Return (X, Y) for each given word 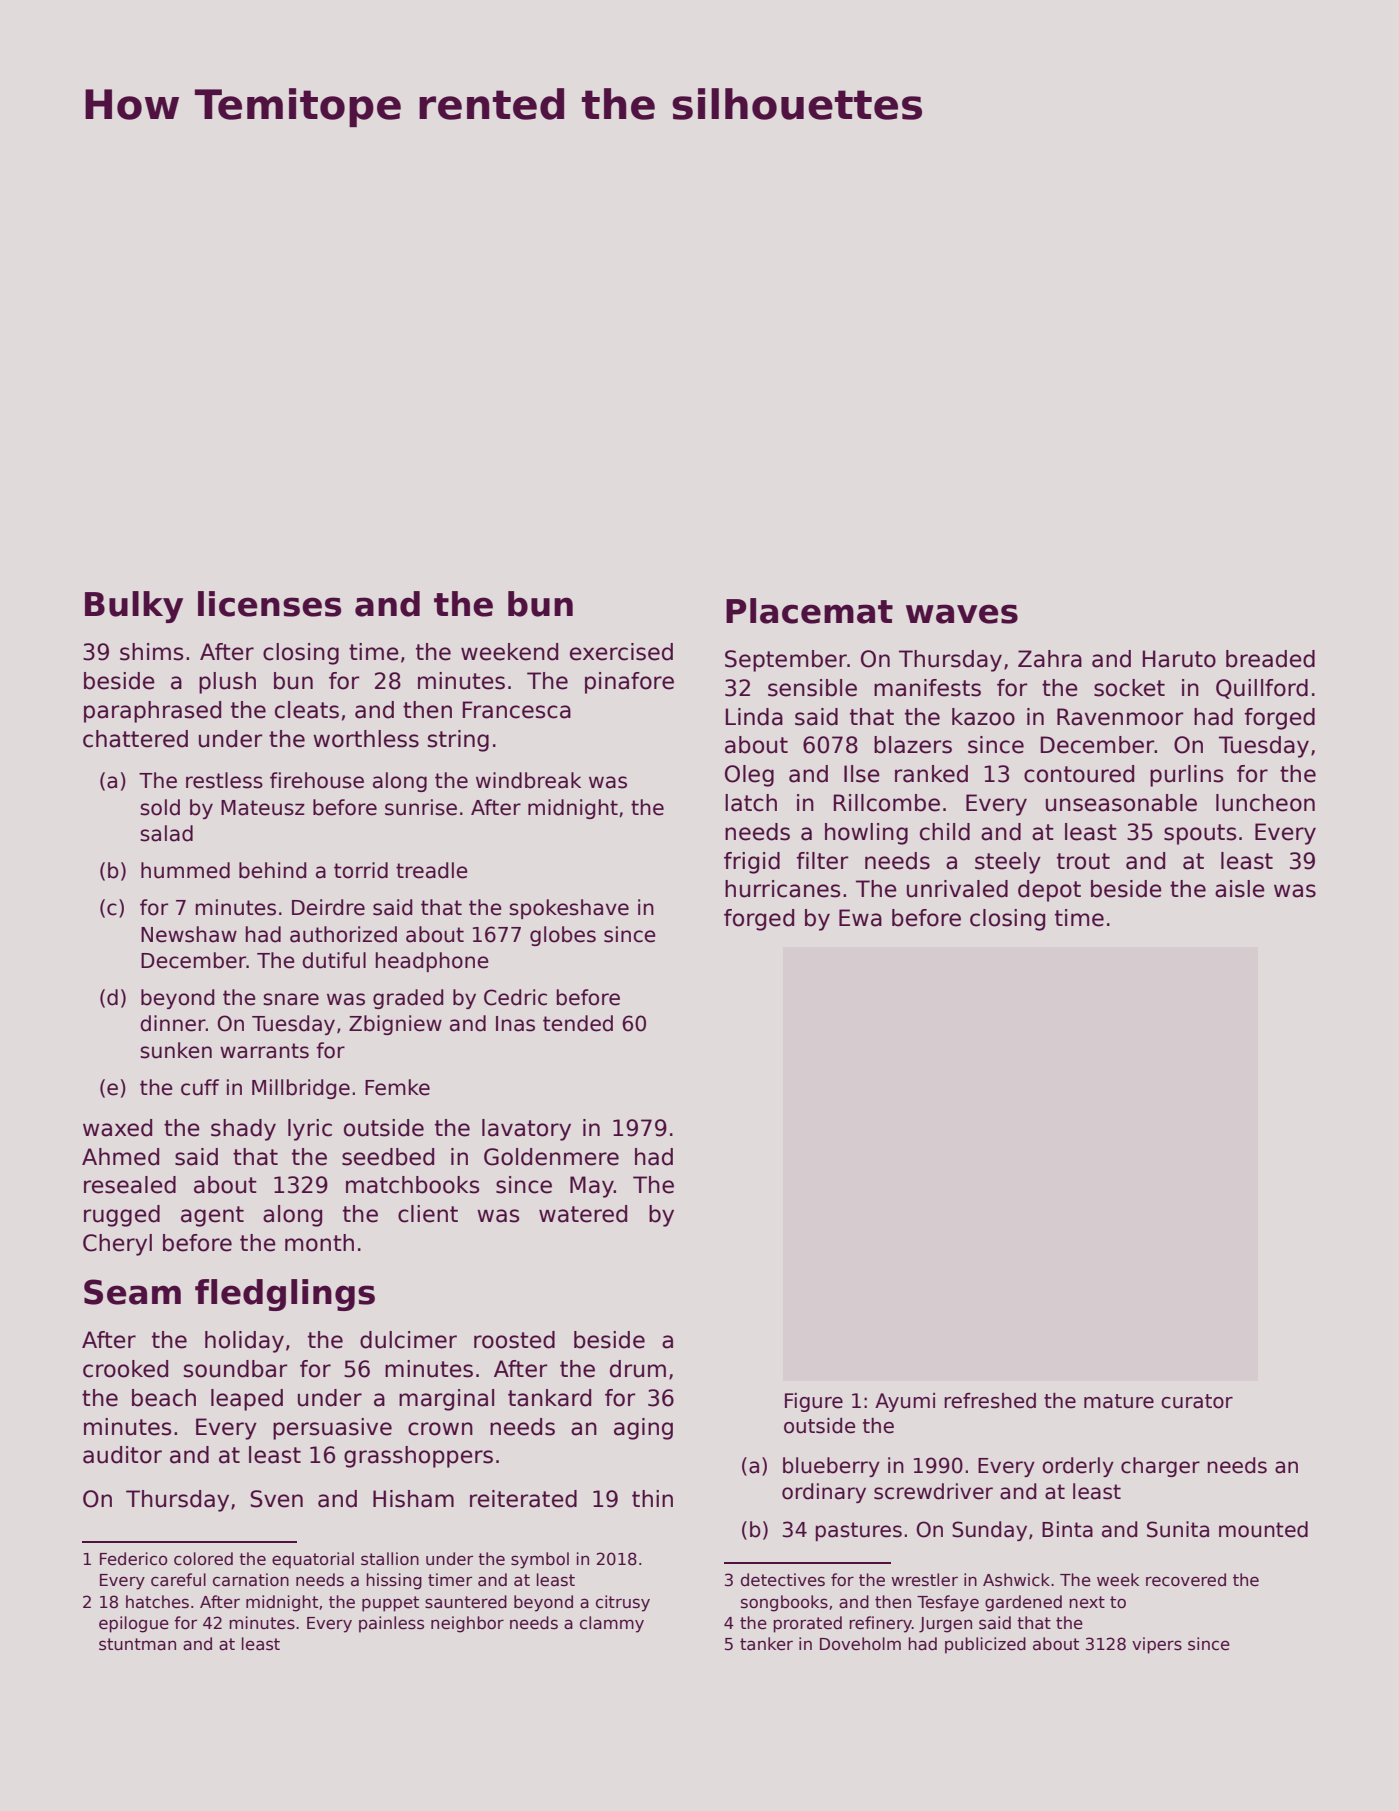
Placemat (809, 611)
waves (962, 614)
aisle (1240, 889)
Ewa (860, 918)
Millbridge (301, 1089)
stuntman (137, 1644)
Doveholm (860, 1644)
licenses (269, 604)
